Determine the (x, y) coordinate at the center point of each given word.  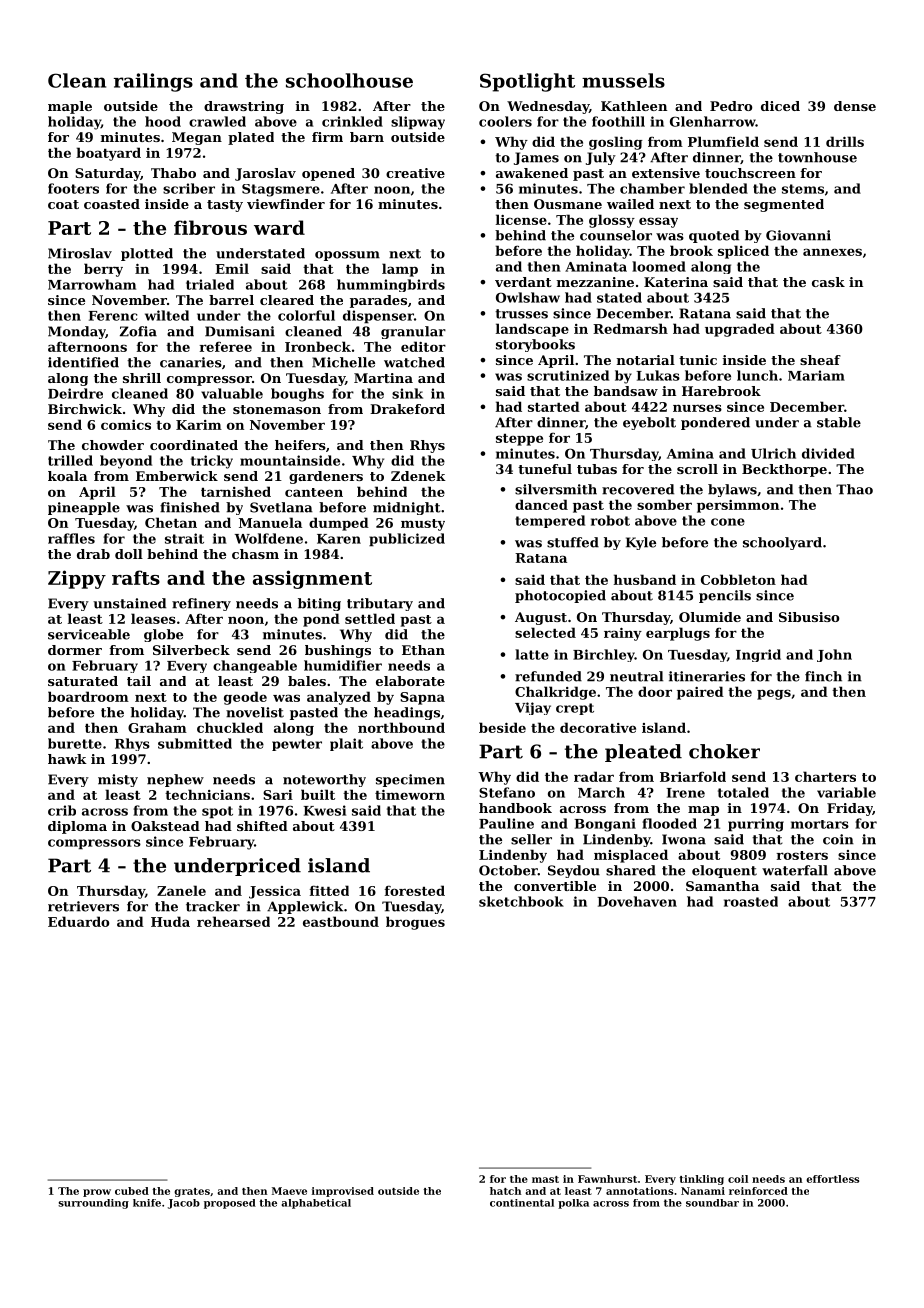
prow (97, 1193)
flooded (669, 823)
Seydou (574, 871)
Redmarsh (630, 328)
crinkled (352, 121)
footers (73, 188)
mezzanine (595, 282)
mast (545, 1179)
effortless (832, 1179)
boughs (297, 395)
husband (645, 579)
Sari (278, 795)
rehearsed (233, 921)
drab (93, 554)
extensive (666, 173)
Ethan (423, 650)
